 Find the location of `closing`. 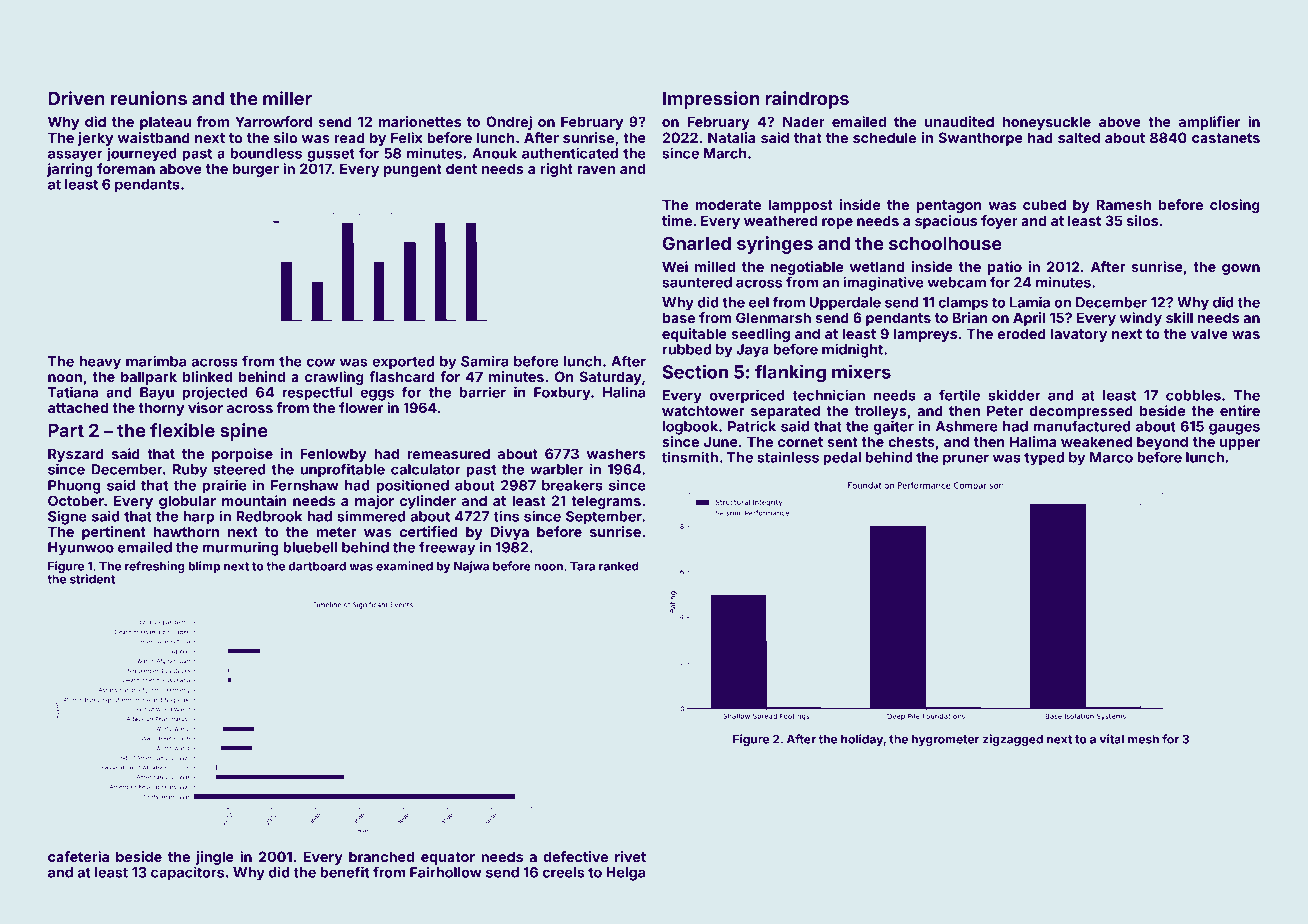

closing is located at coordinates (1235, 206).
